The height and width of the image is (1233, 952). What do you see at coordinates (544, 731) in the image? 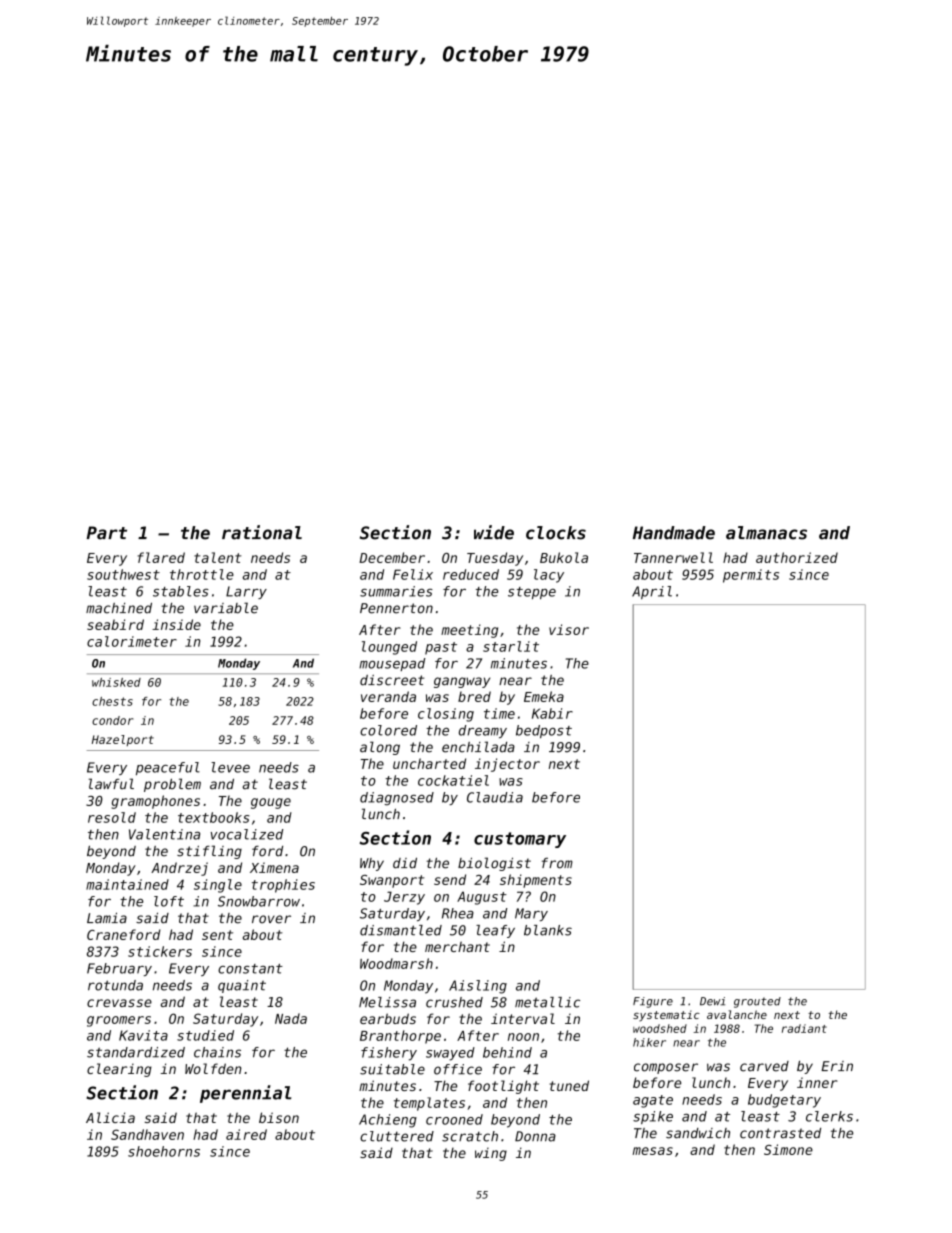
I see `bedpost` at bounding box center [544, 731].
